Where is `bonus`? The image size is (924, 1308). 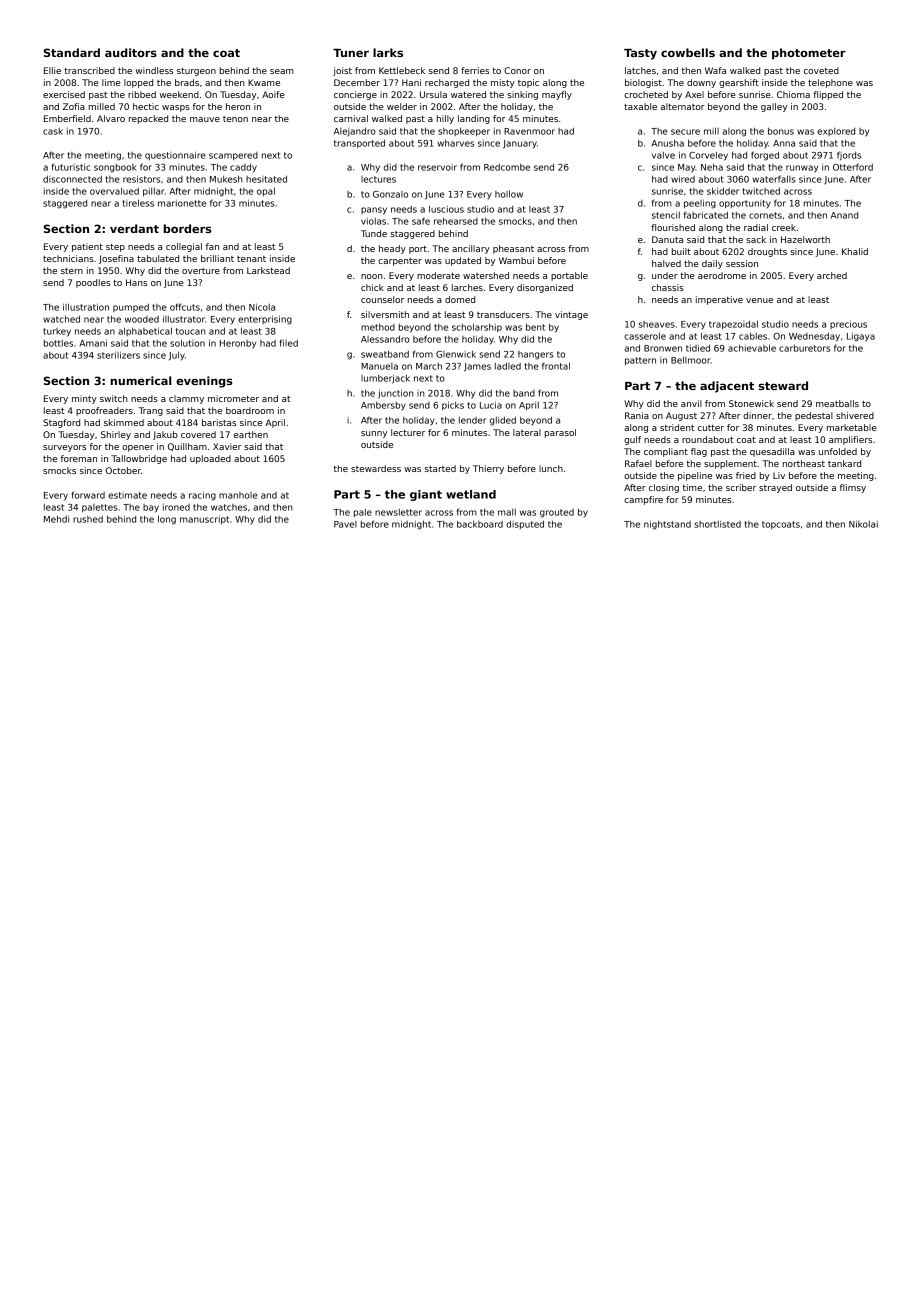
bonus is located at coordinates (781, 131).
